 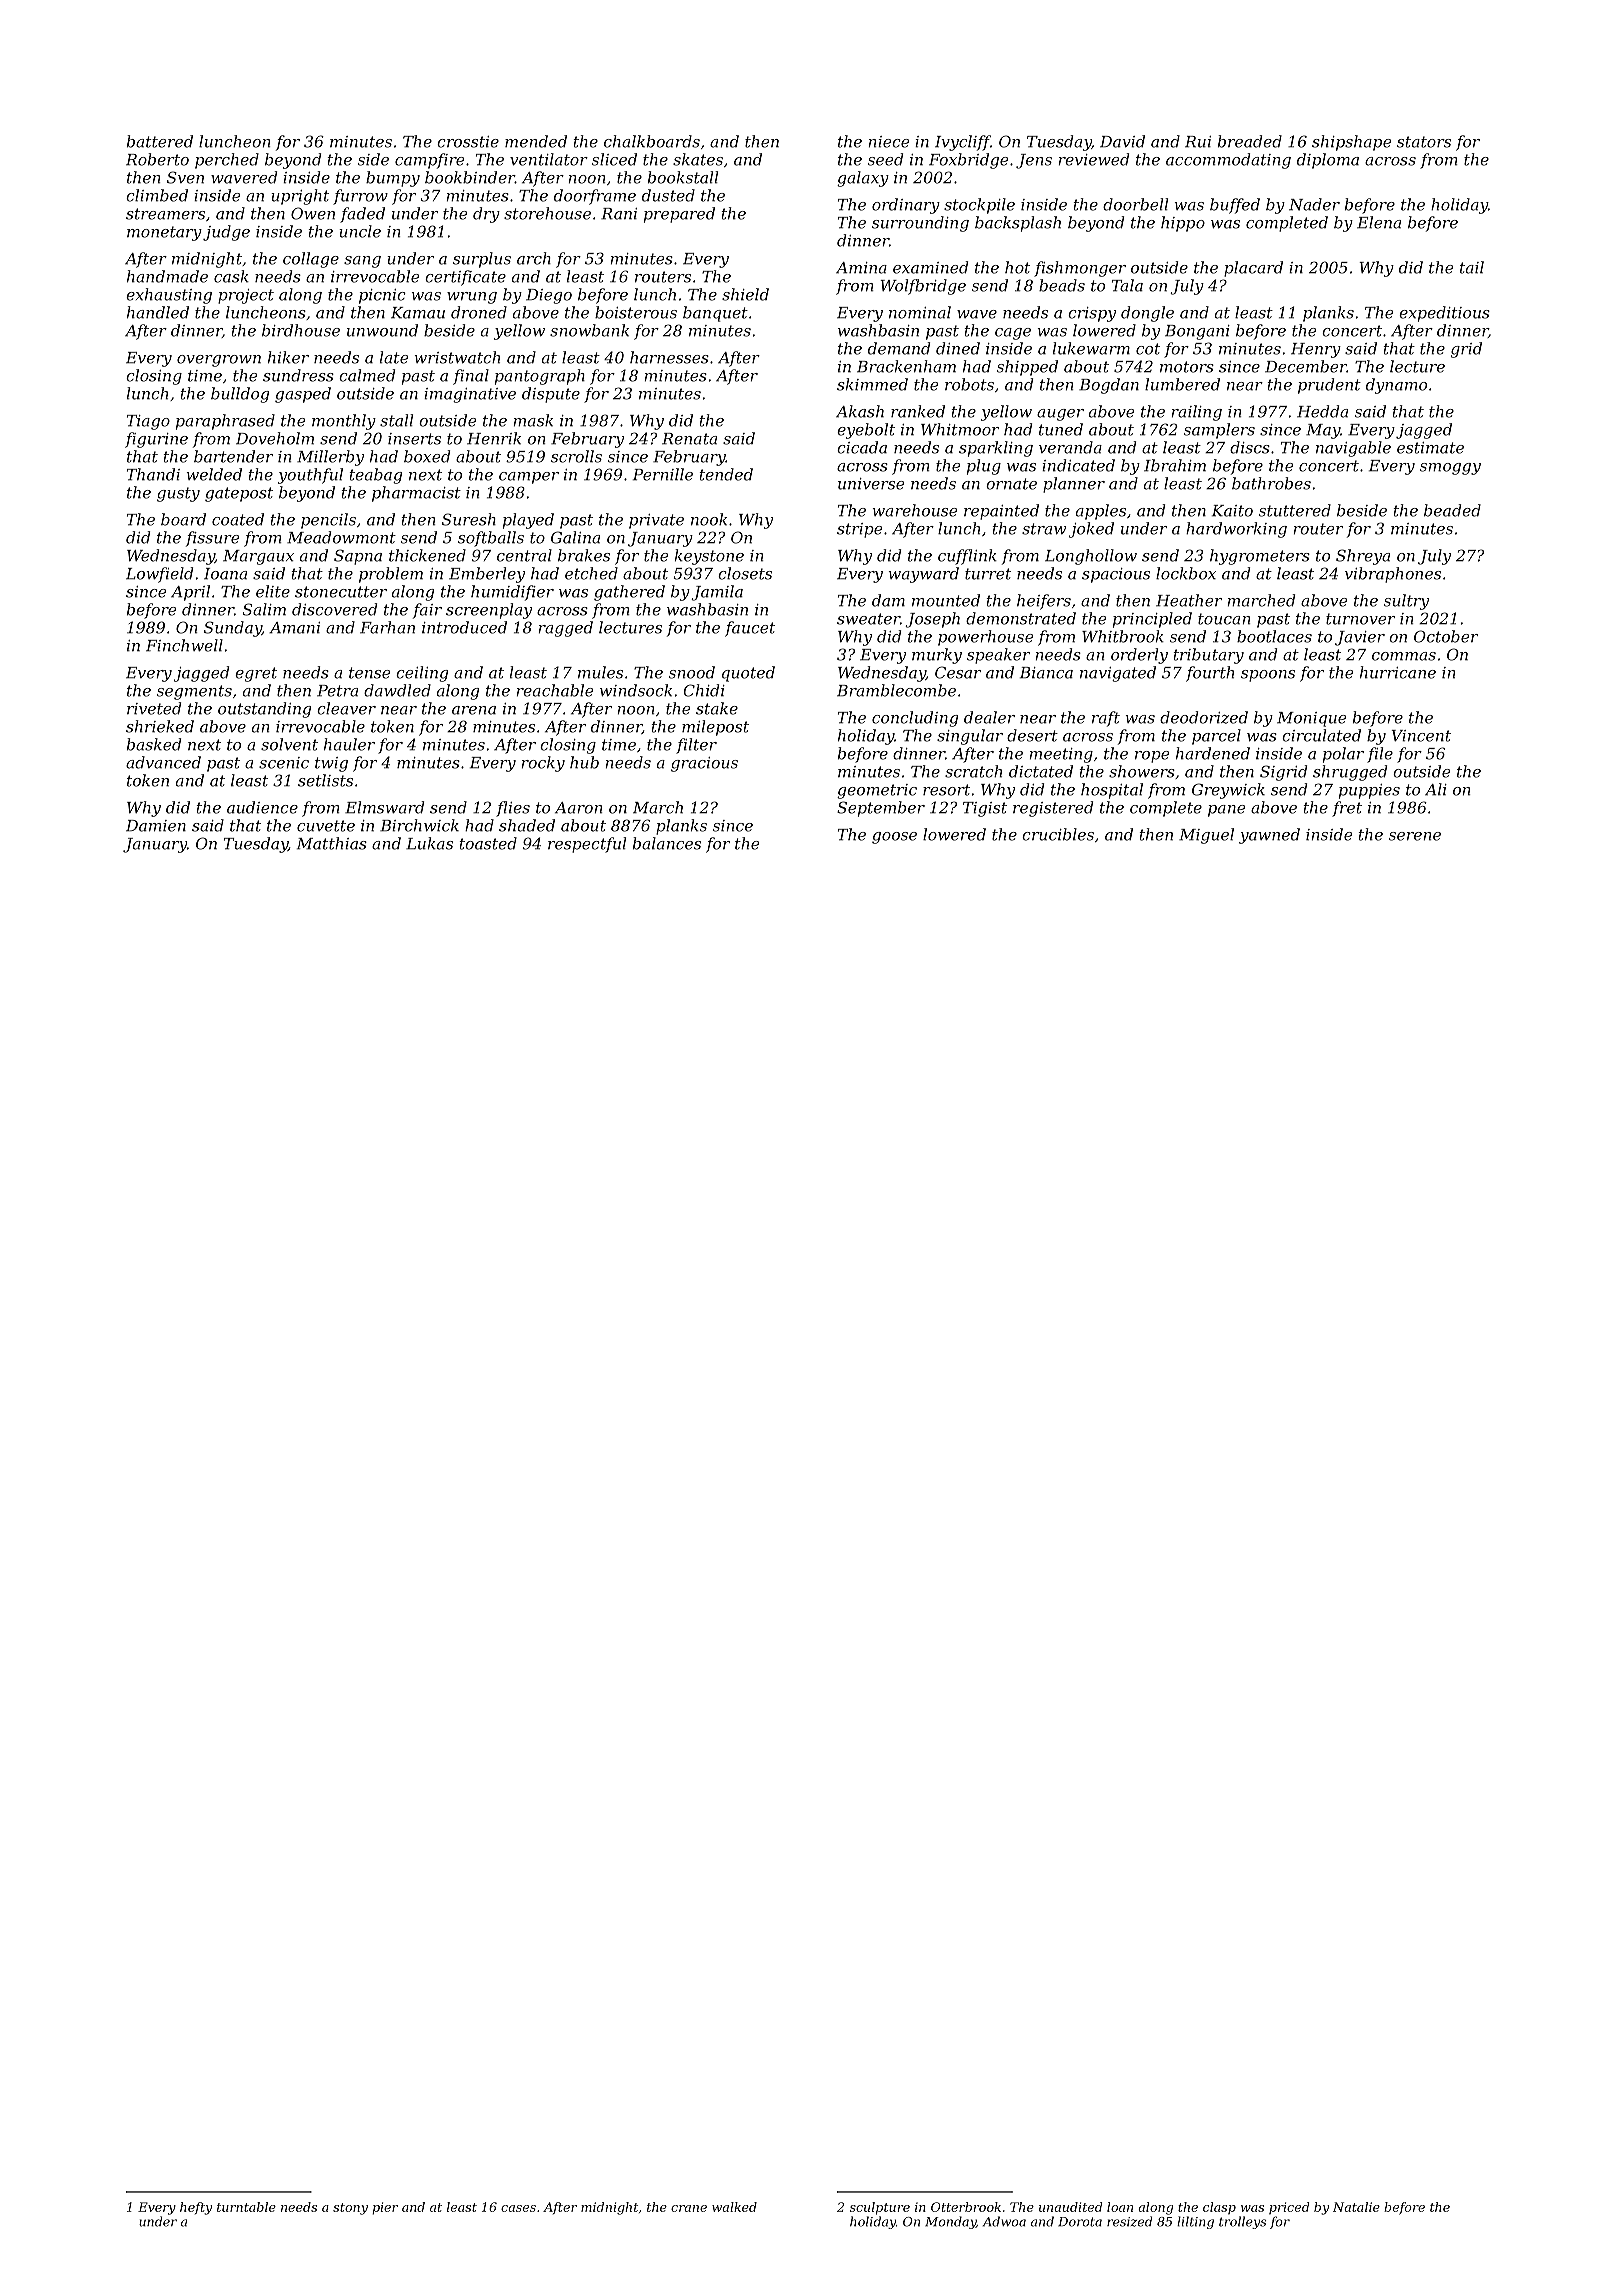 I want to click on turntable, so click(x=246, y=2207).
